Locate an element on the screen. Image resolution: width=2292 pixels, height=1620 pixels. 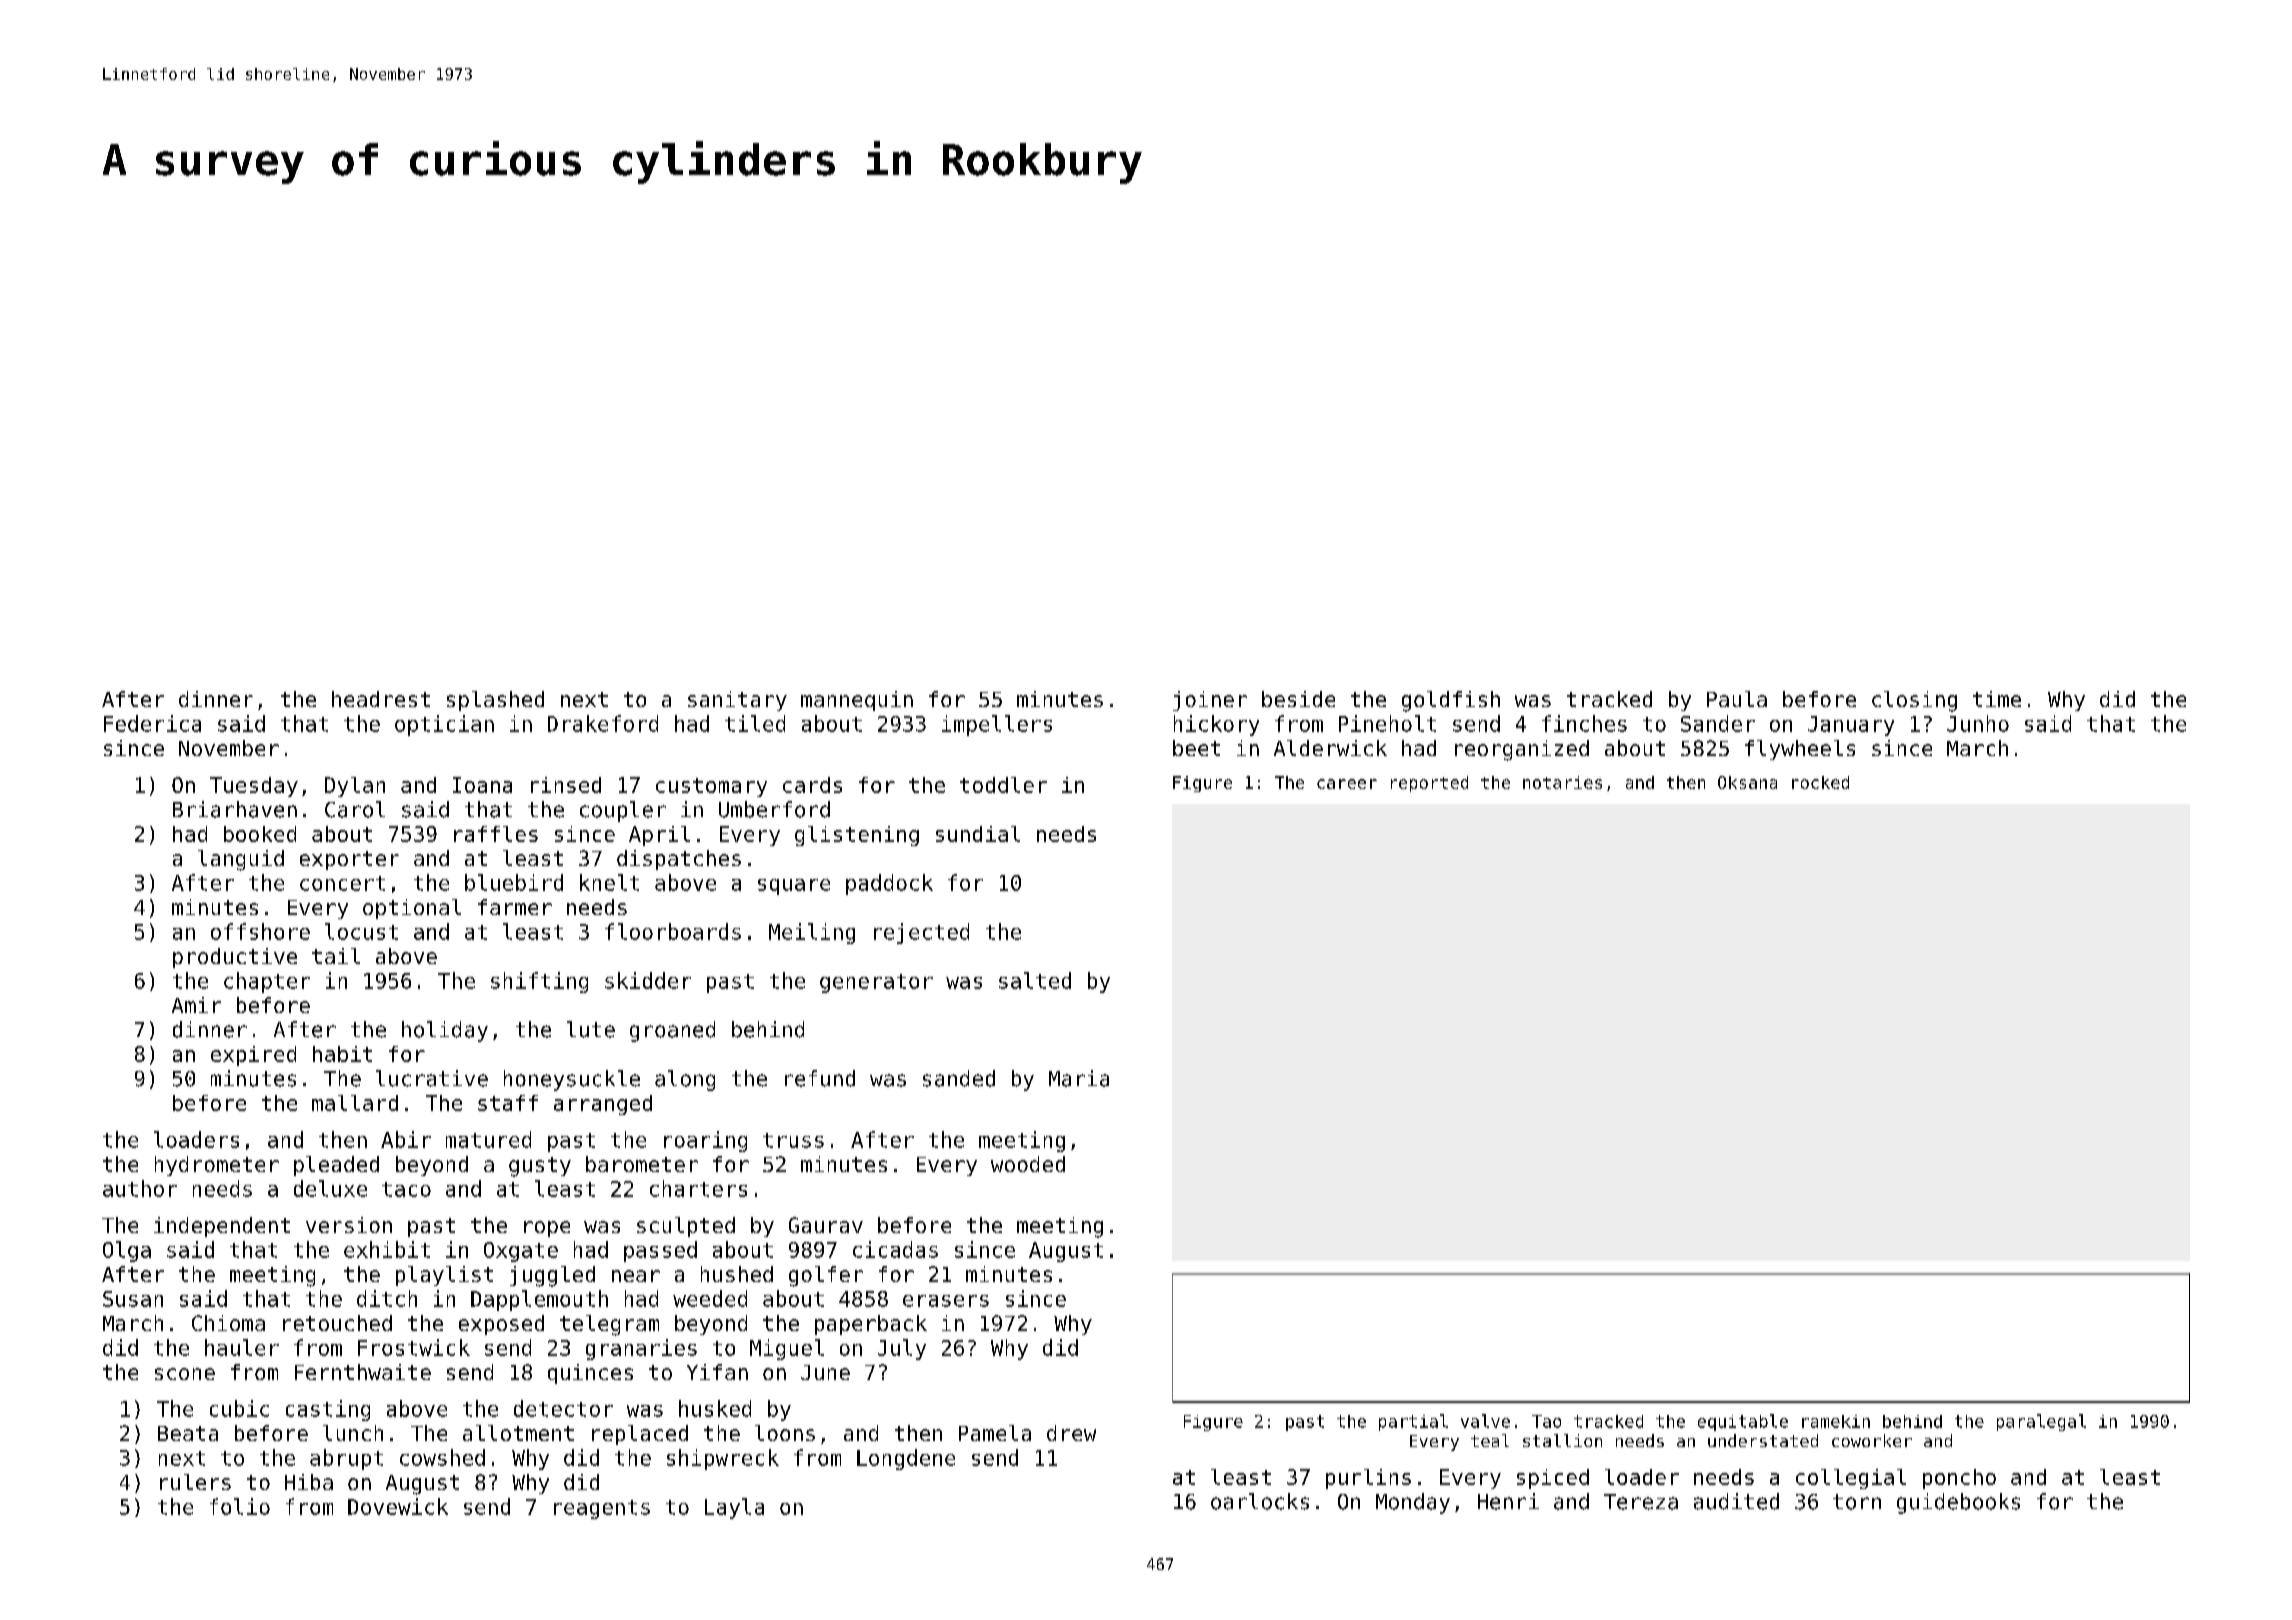
salted is located at coordinates (1035, 980).
